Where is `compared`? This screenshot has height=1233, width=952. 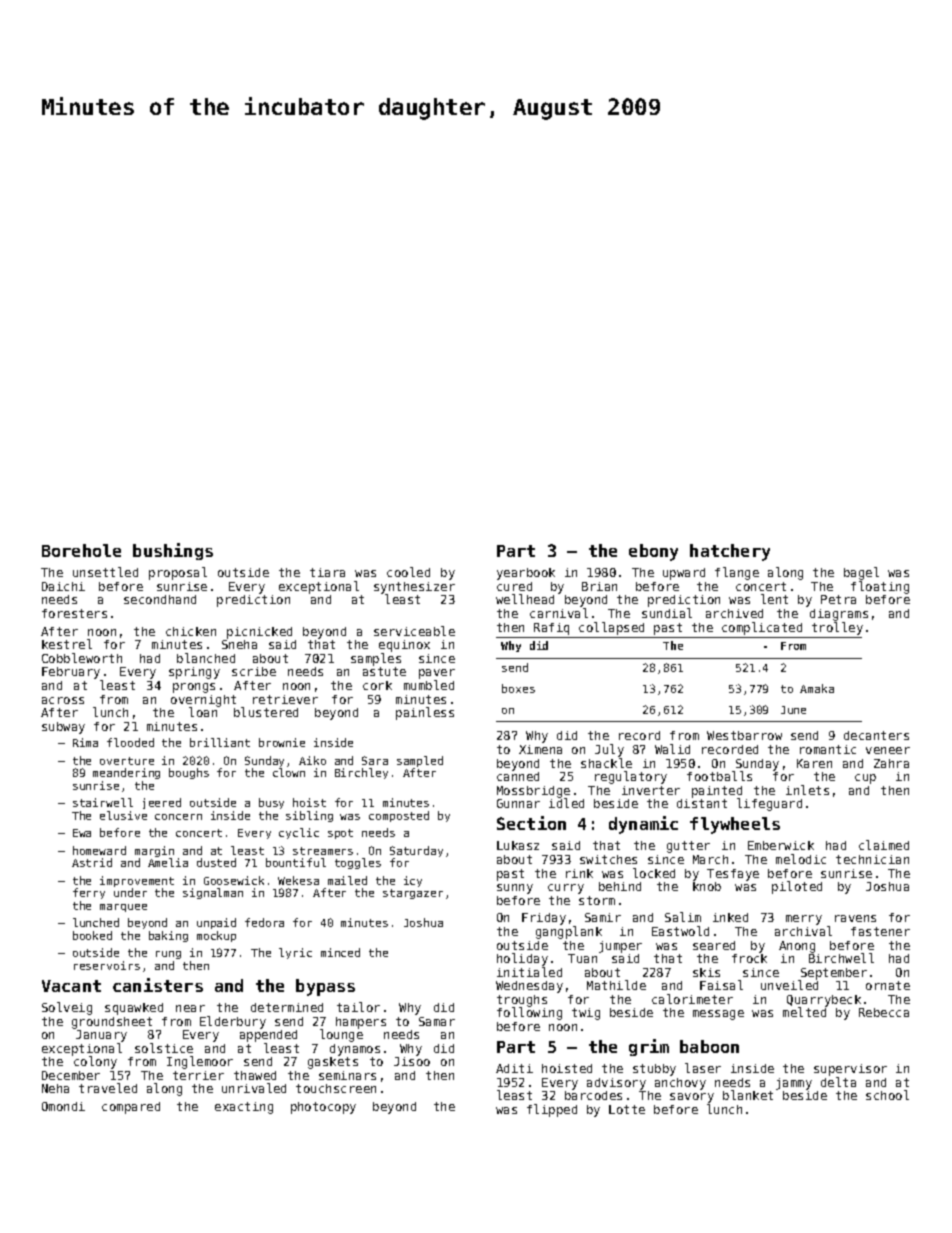
compared is located at coordinates (131, 1108).
